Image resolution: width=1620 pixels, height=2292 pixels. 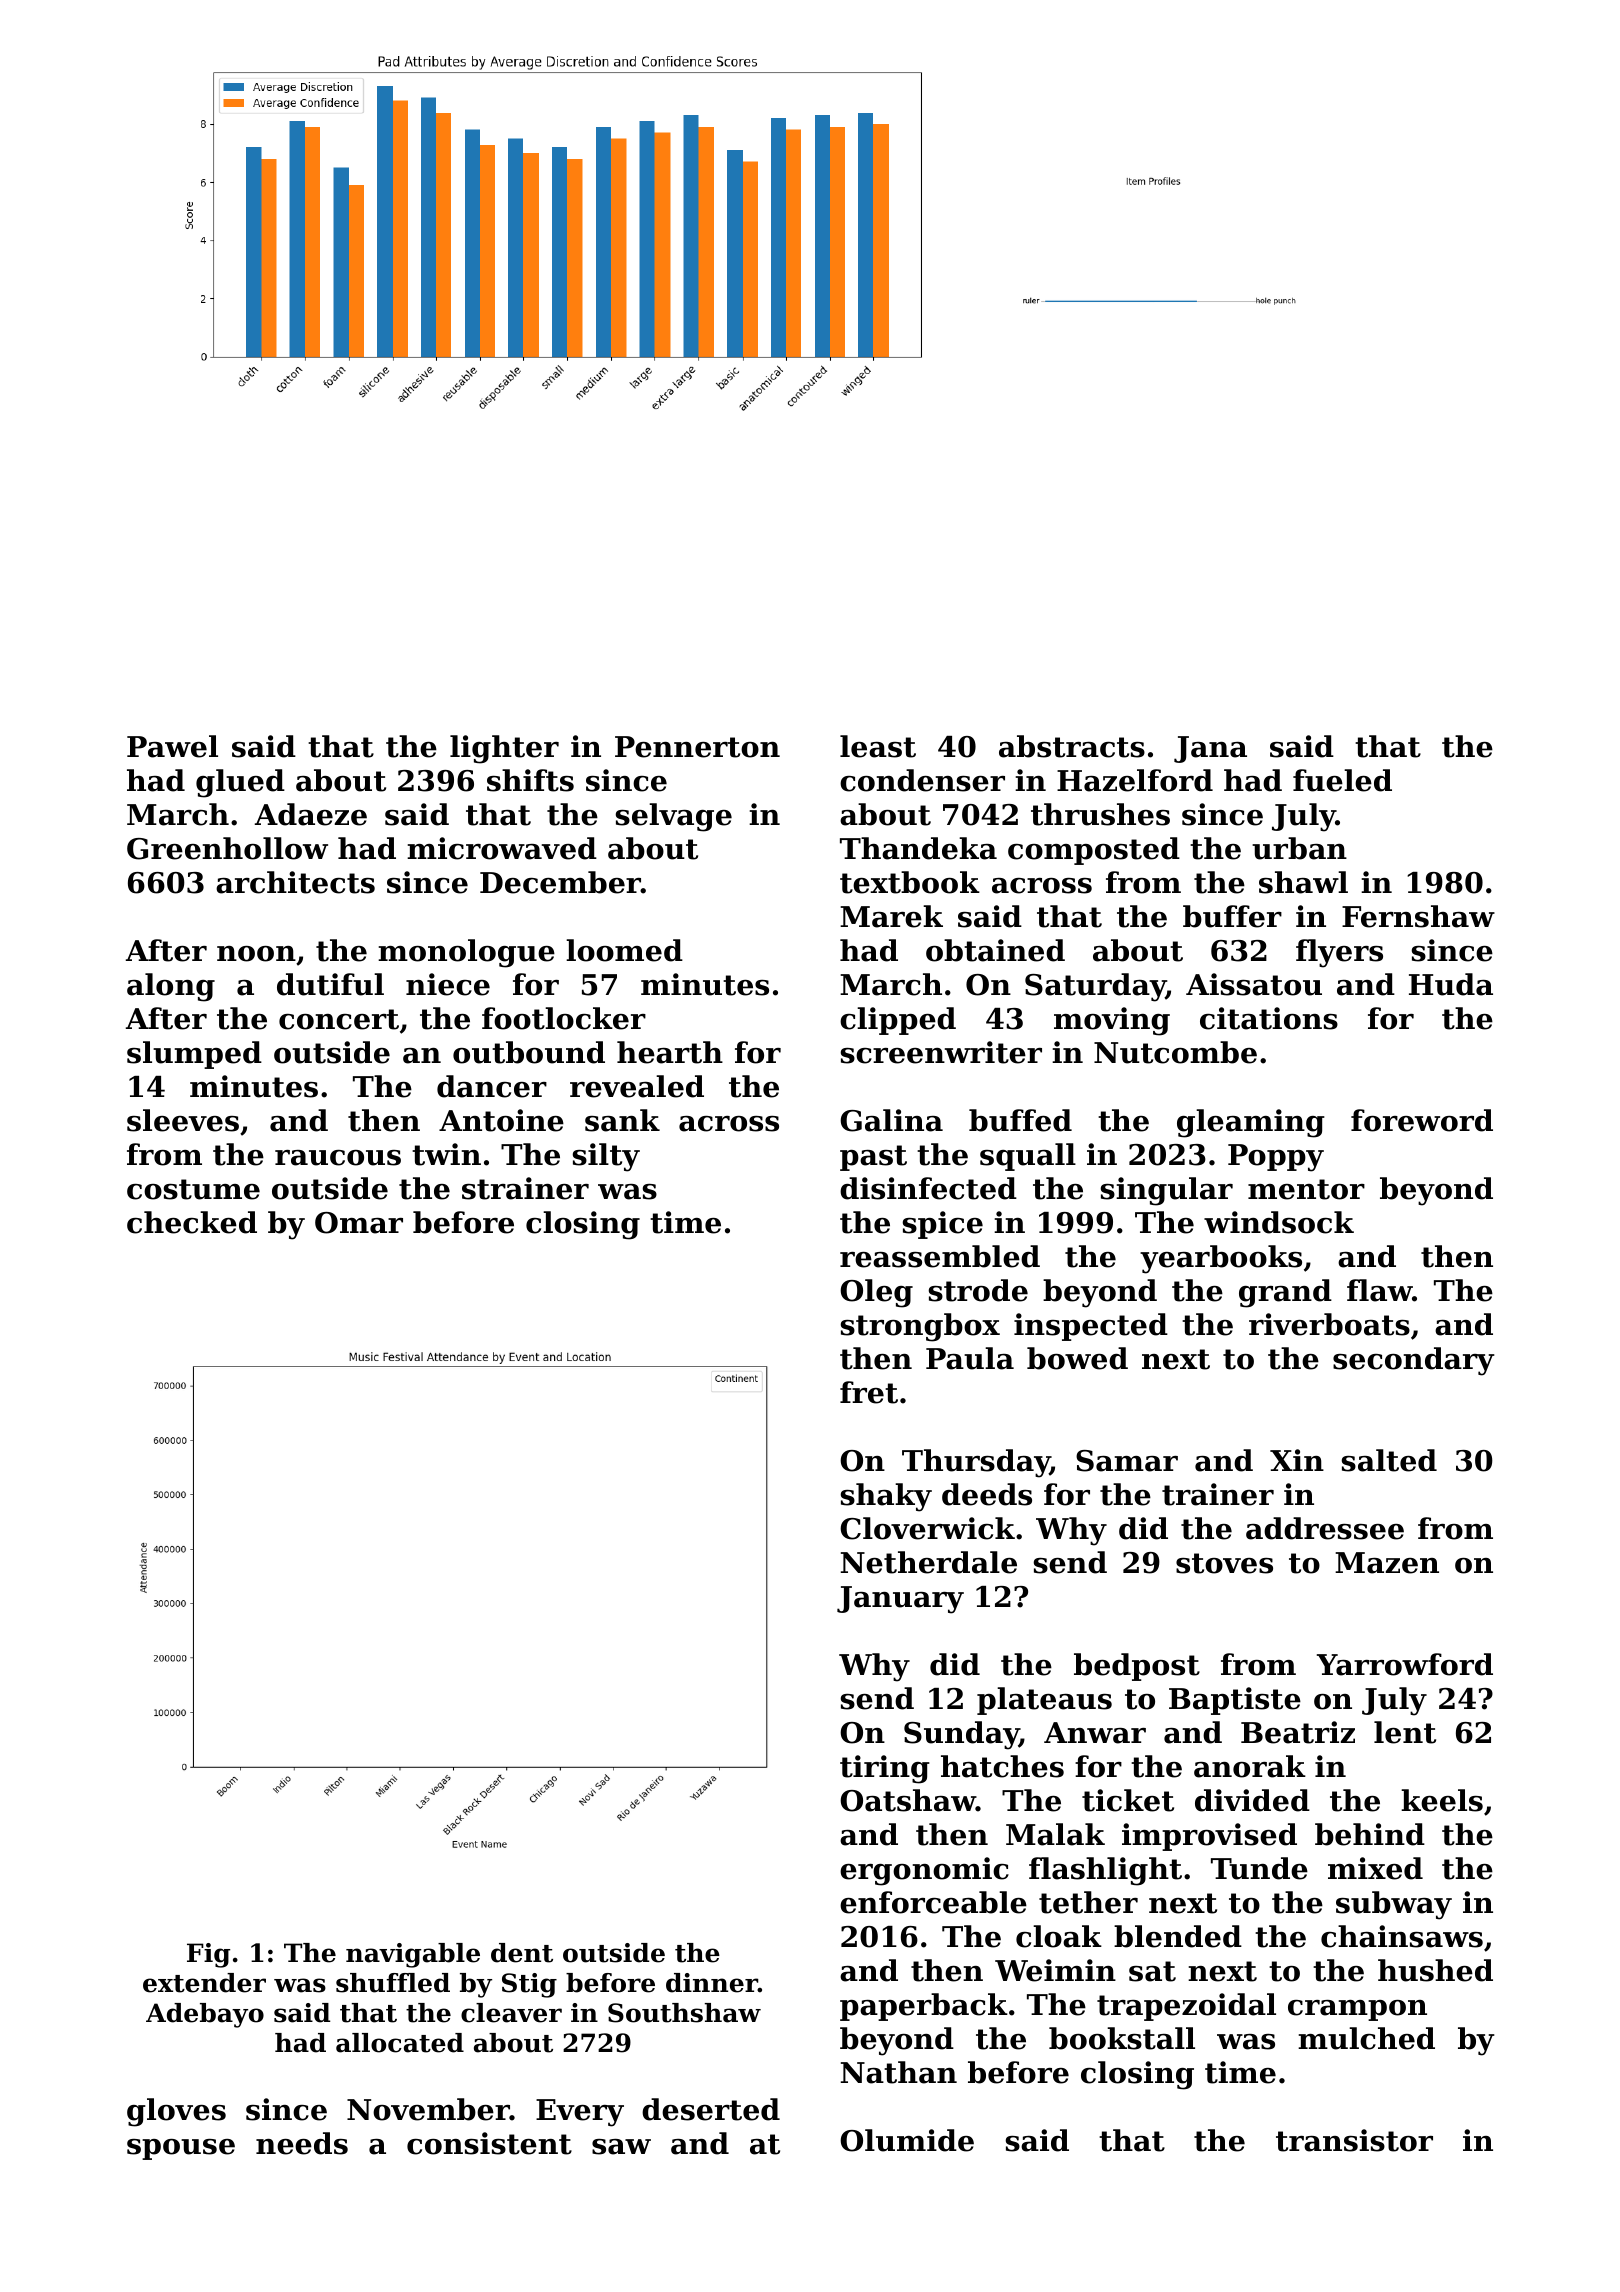 What do you see at coordinates (1091, 1327) in the image?
I see `inspected` at bounding box center [1091, 1327].
